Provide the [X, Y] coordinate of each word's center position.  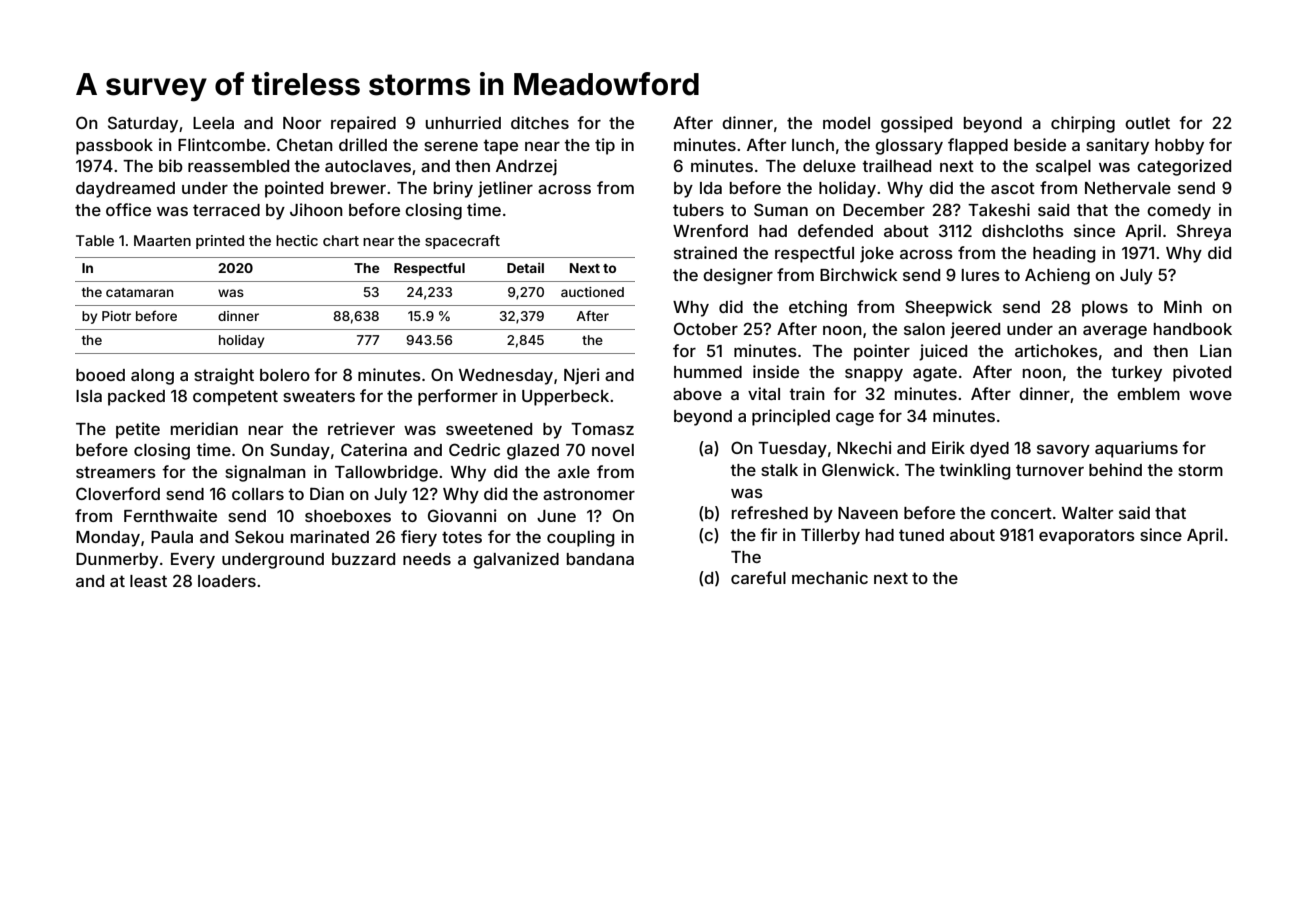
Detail [525, 267]
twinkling [974, 471]
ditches [540, 122]
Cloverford [118, 493]
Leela [213, 123]
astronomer [589, 494]
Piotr [116, 316]
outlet [1147, 123]
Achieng [1057, 276]
